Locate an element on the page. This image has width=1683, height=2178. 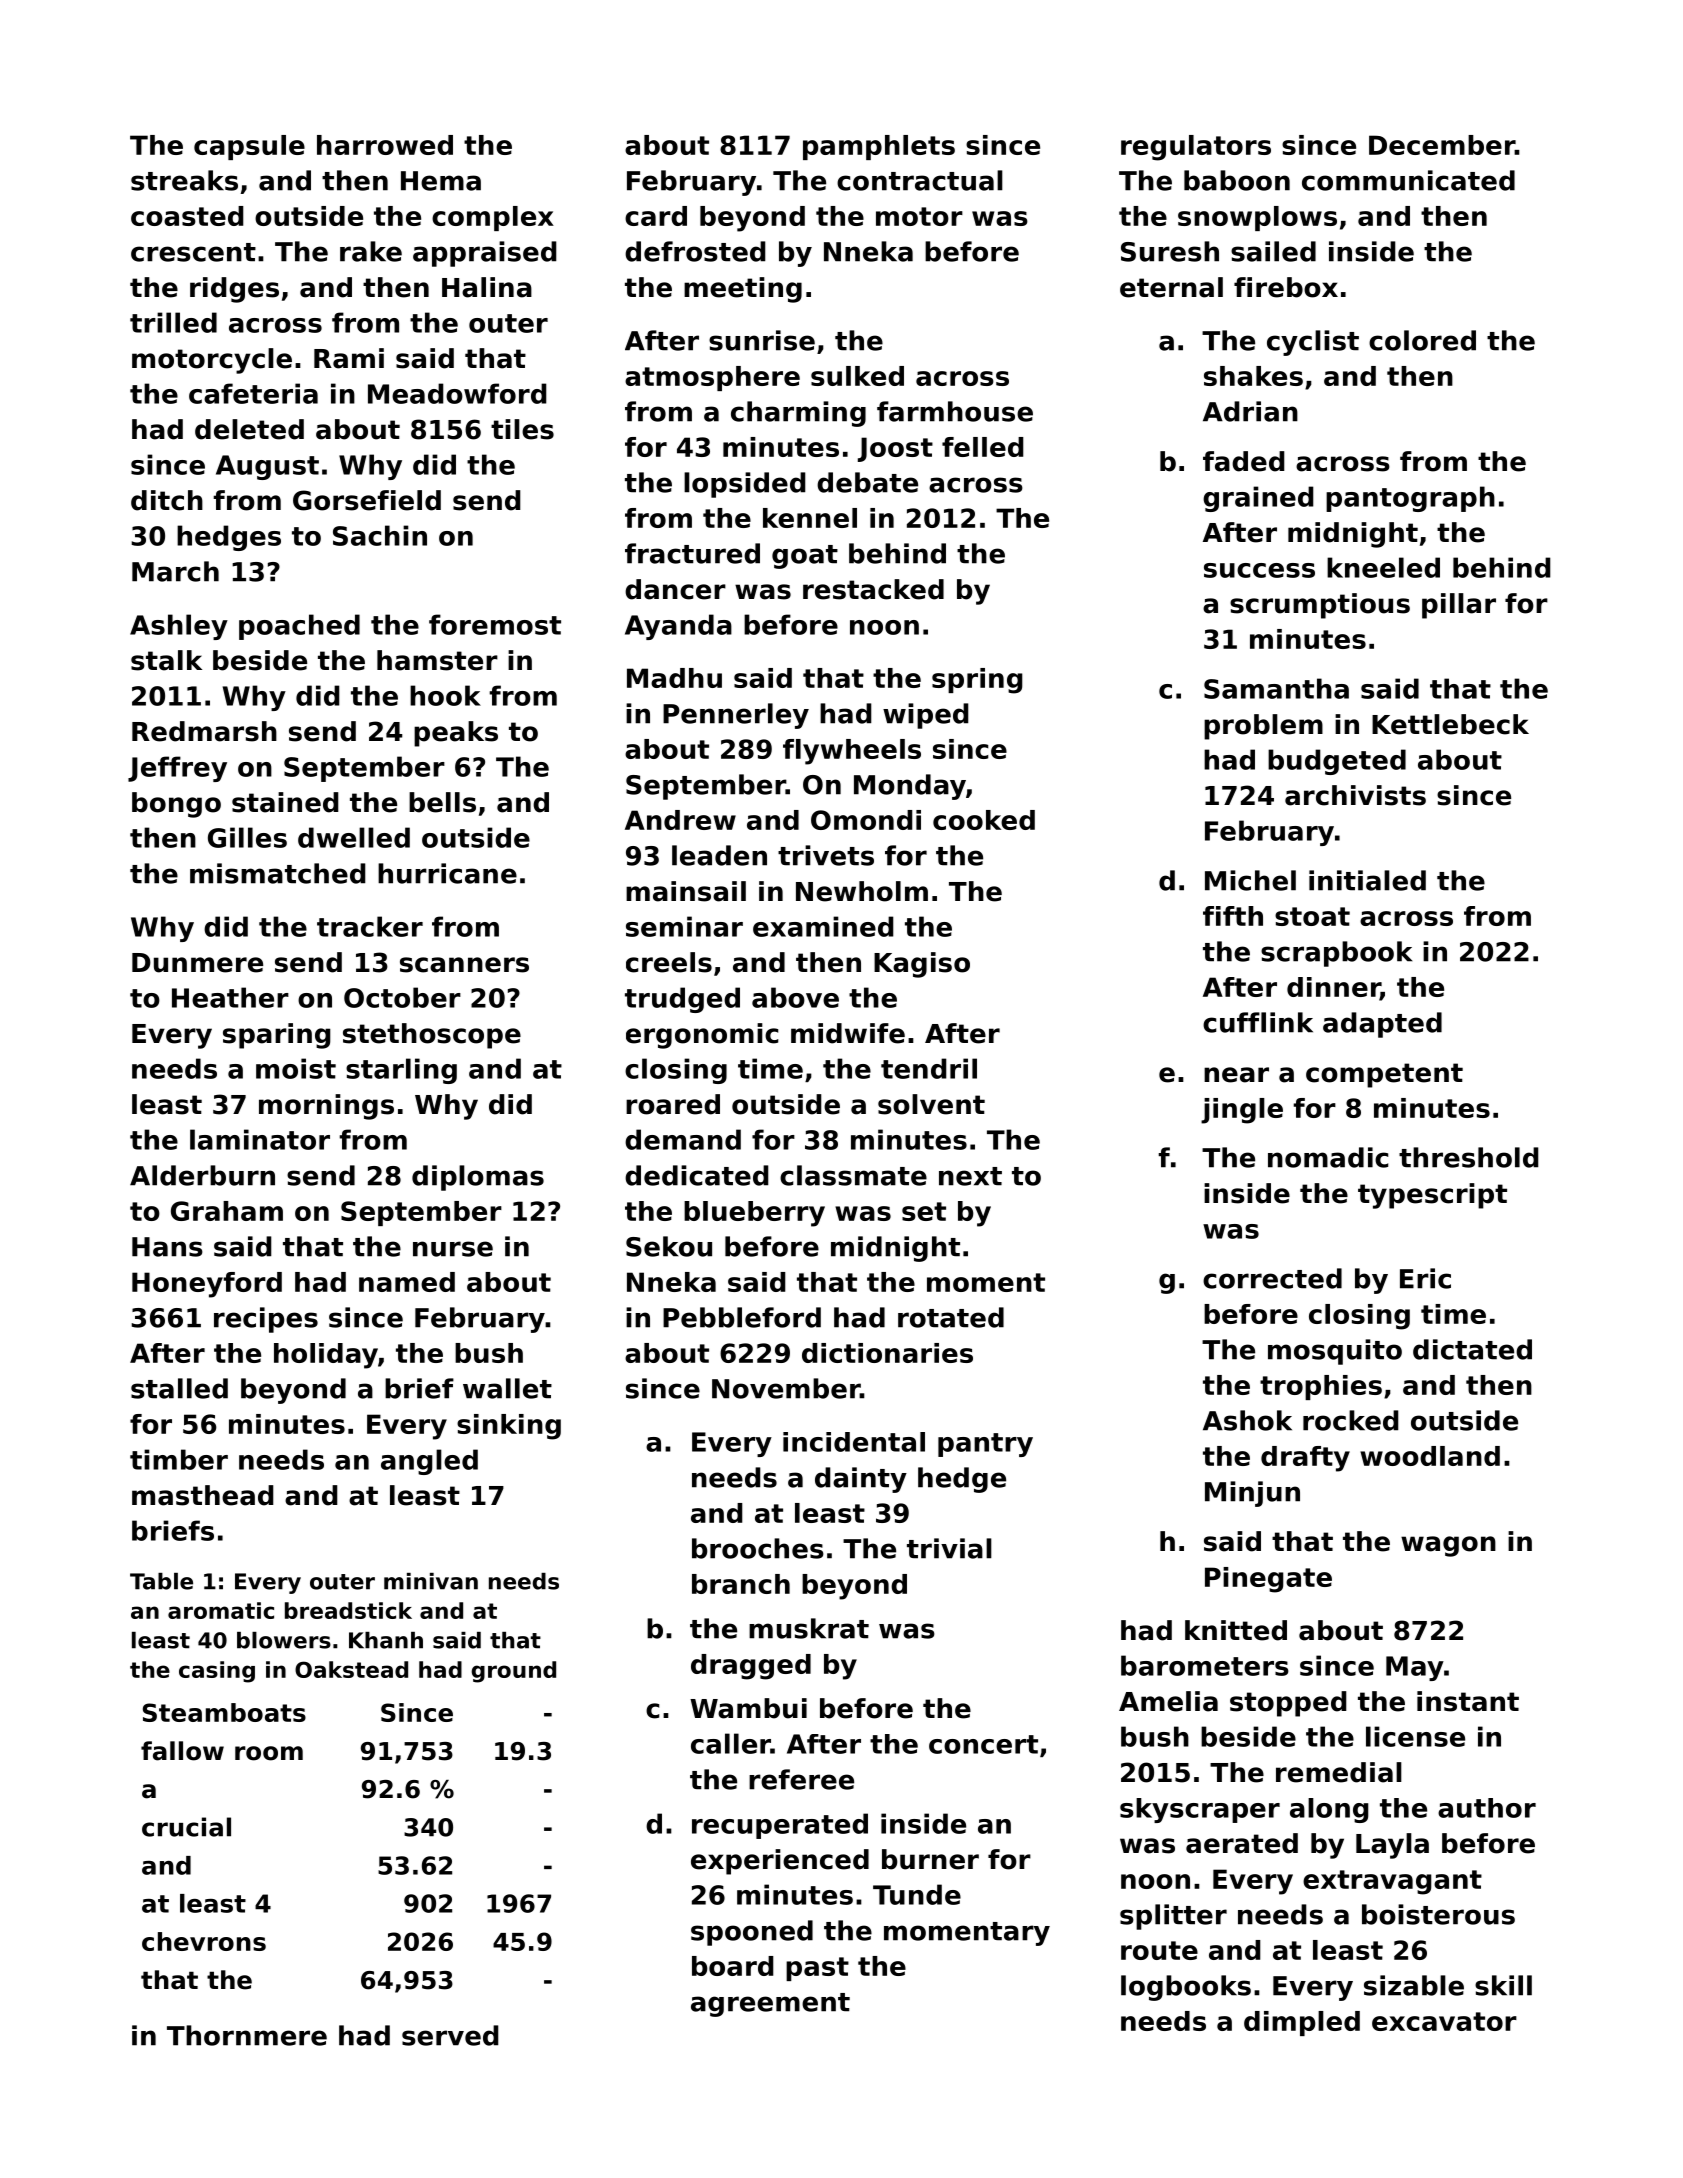
Thornmere is located at coordinates (247, 2035).
